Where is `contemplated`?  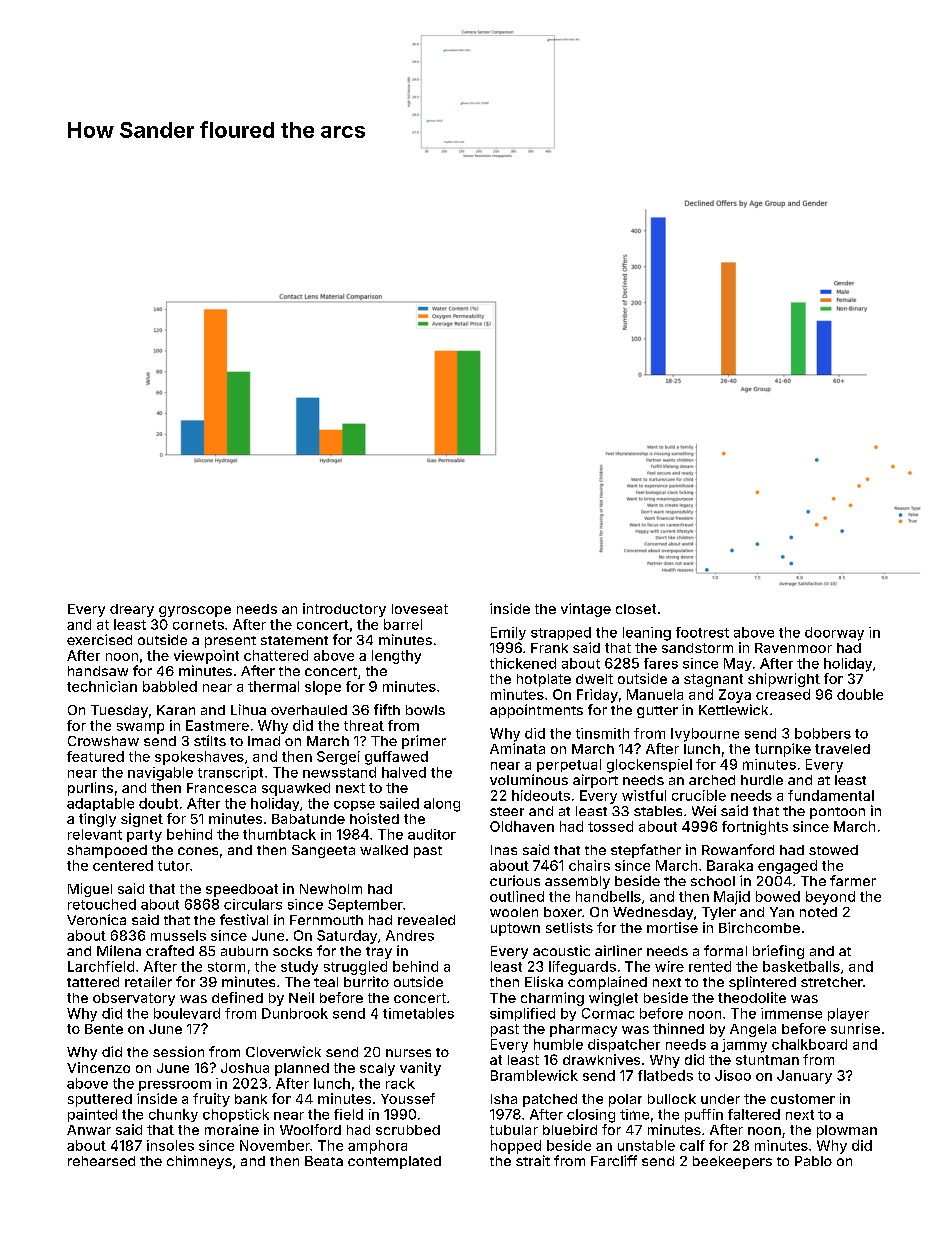
contemplated is located at coordinates (394, 1162).
